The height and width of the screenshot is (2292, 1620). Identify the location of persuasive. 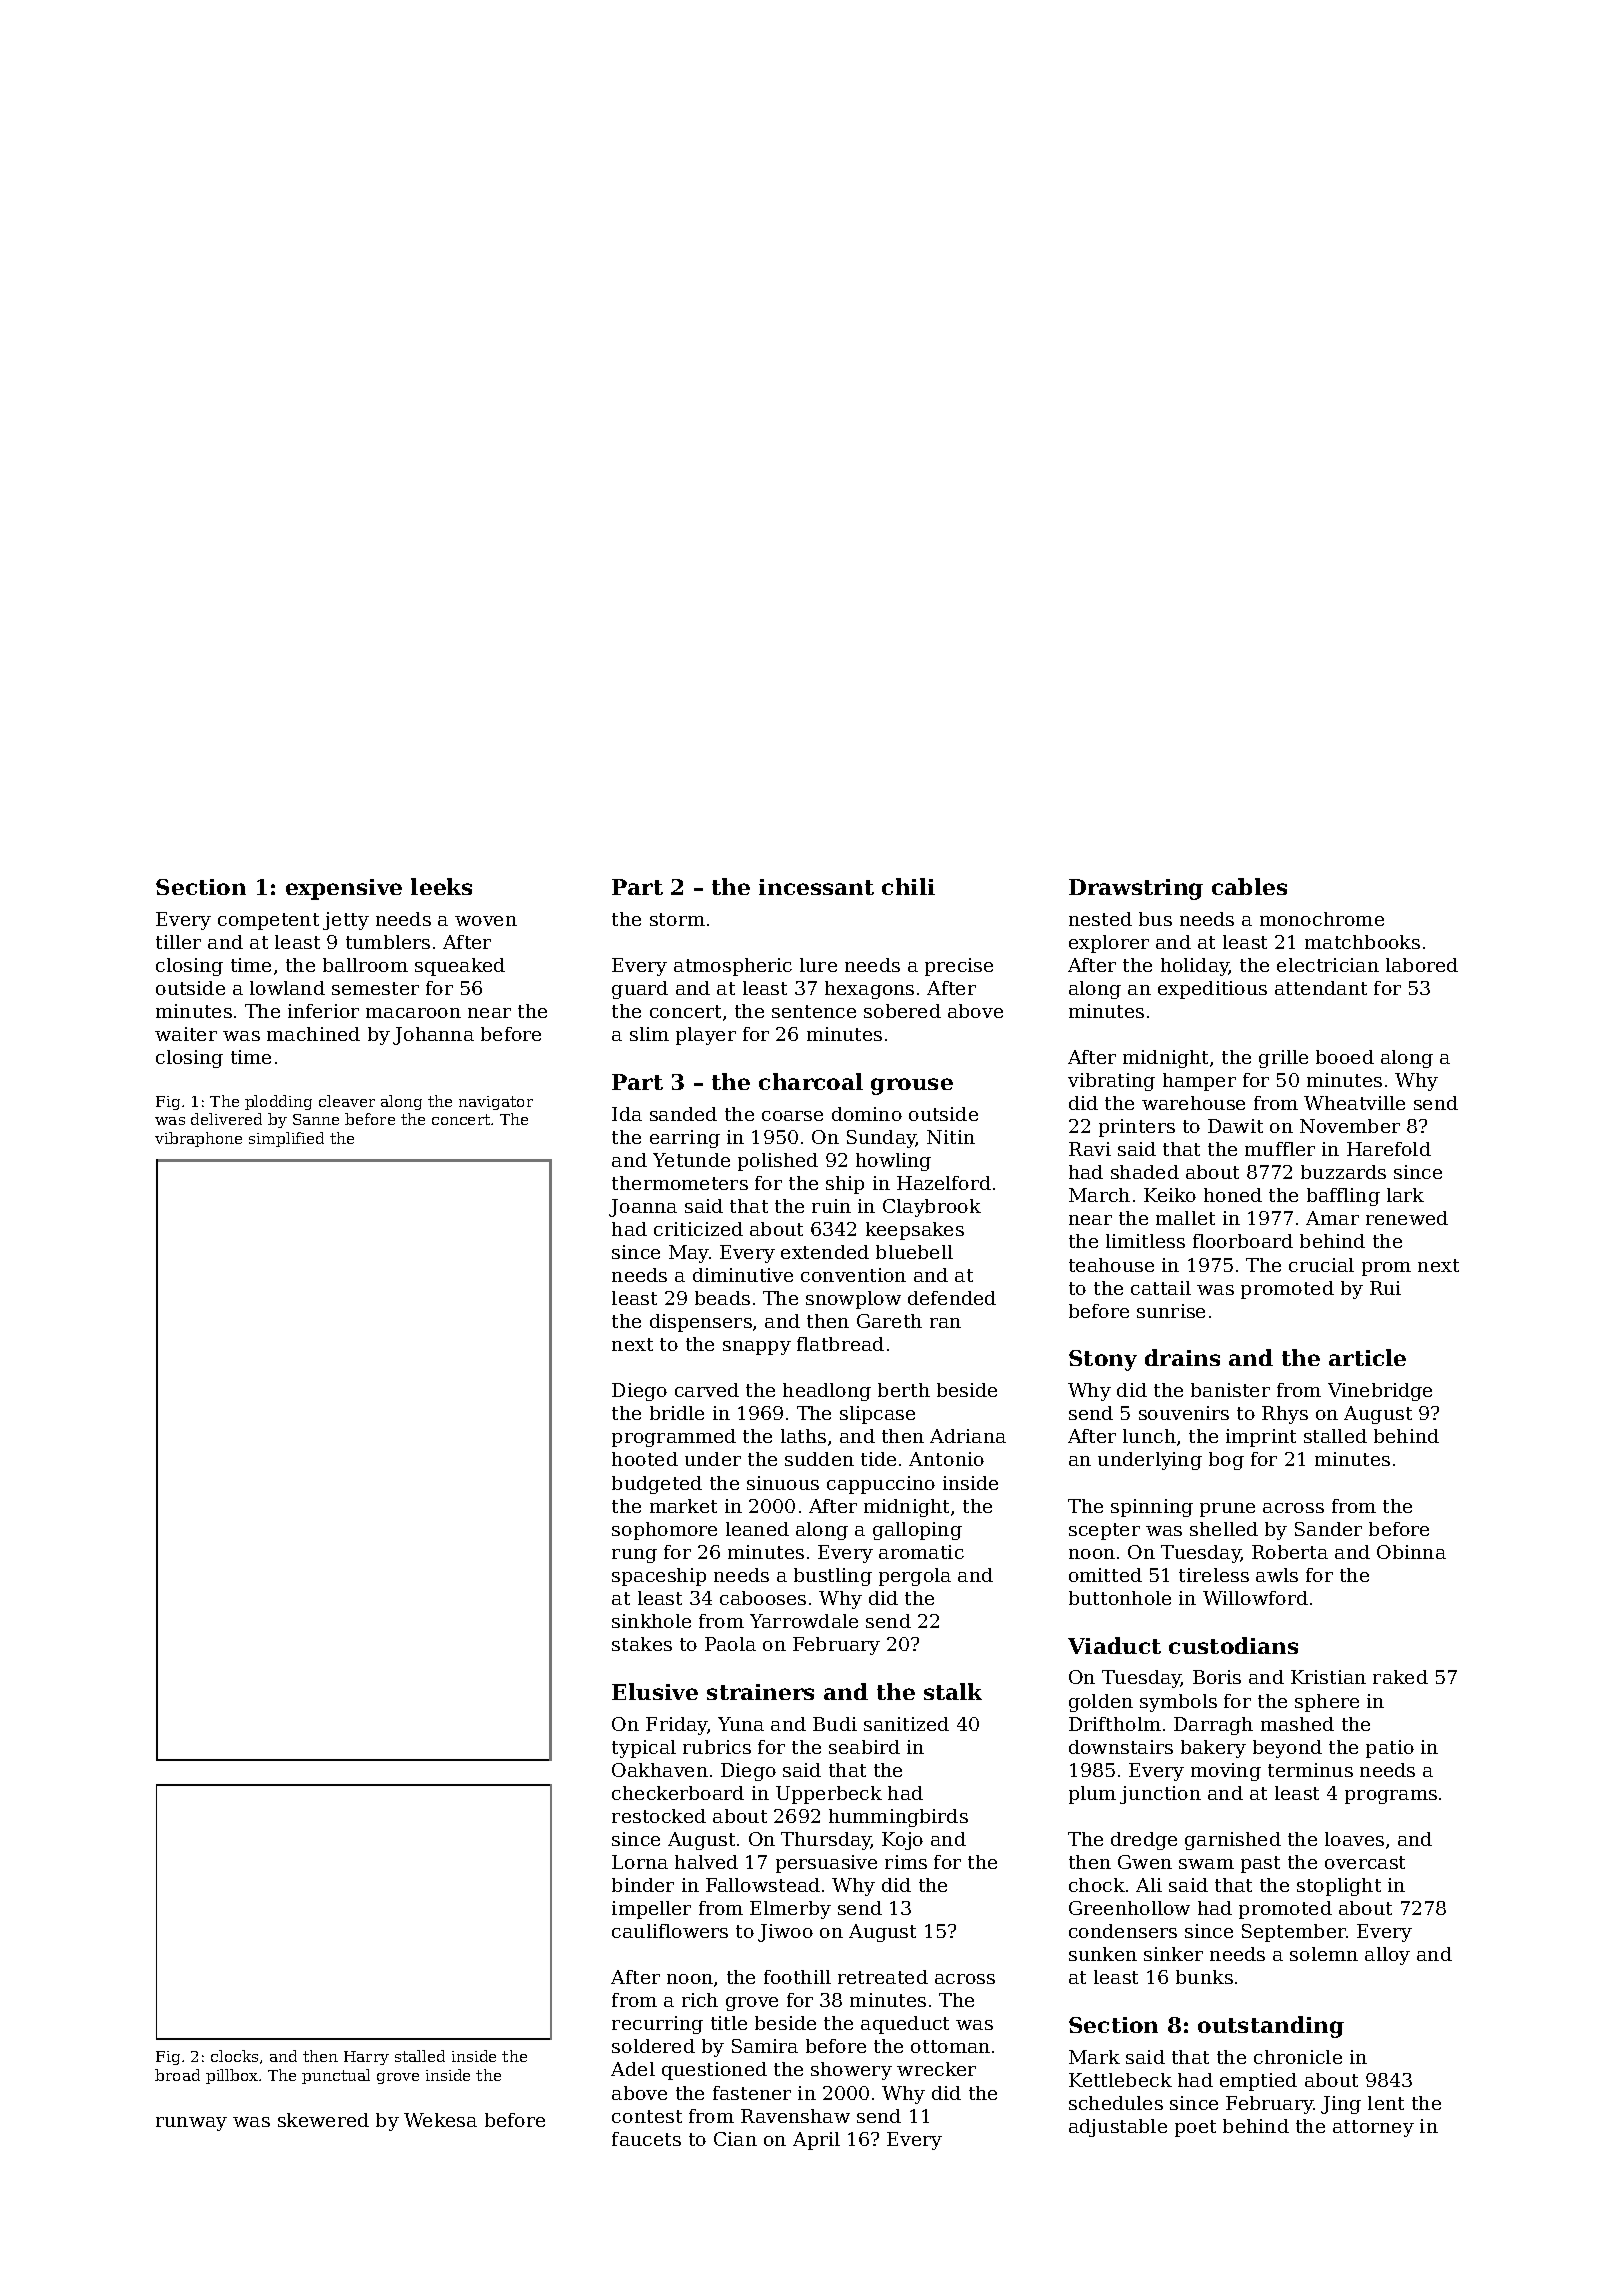
(826, 1864).
